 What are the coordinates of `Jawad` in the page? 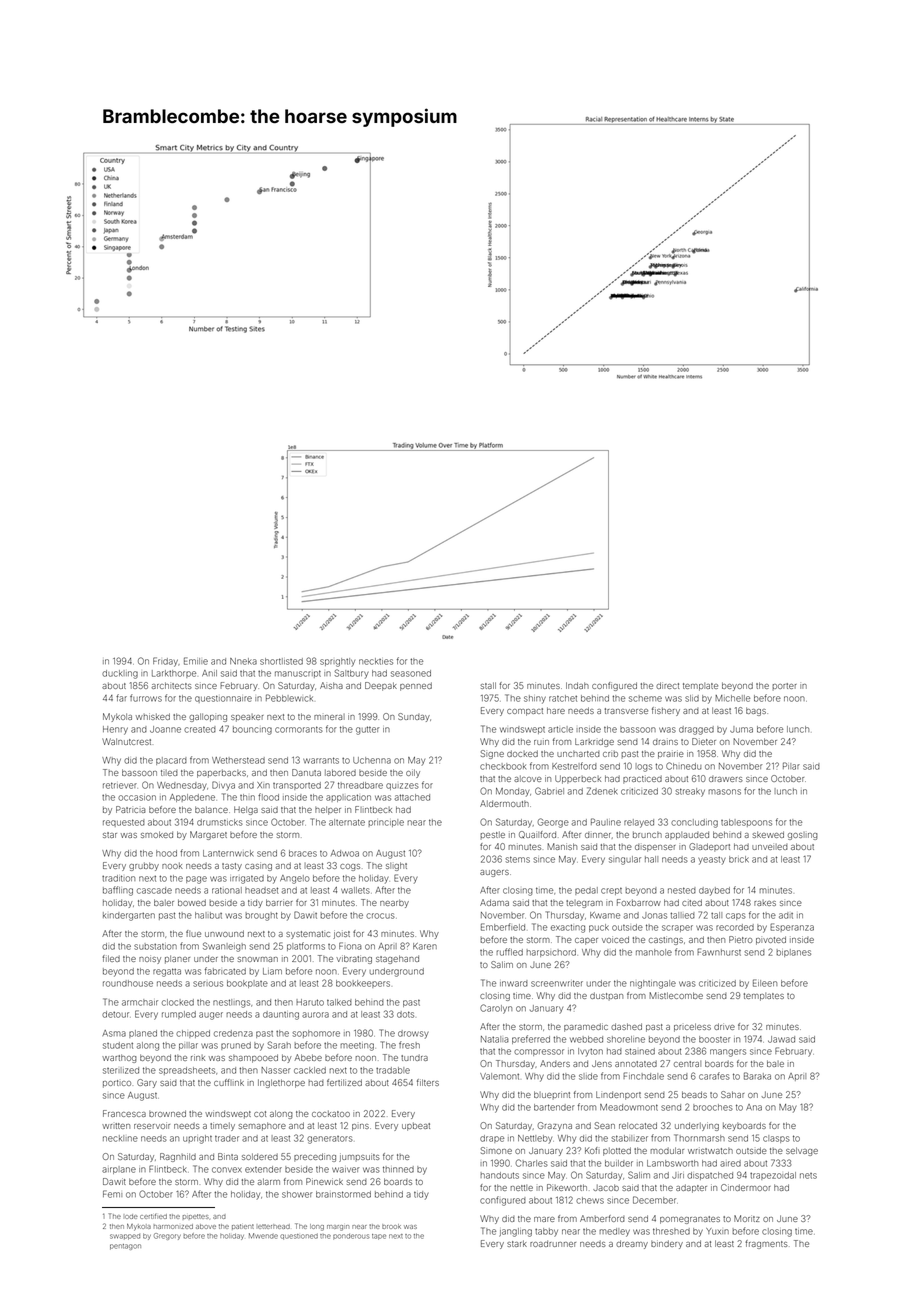 It's located at (781, 1039).
